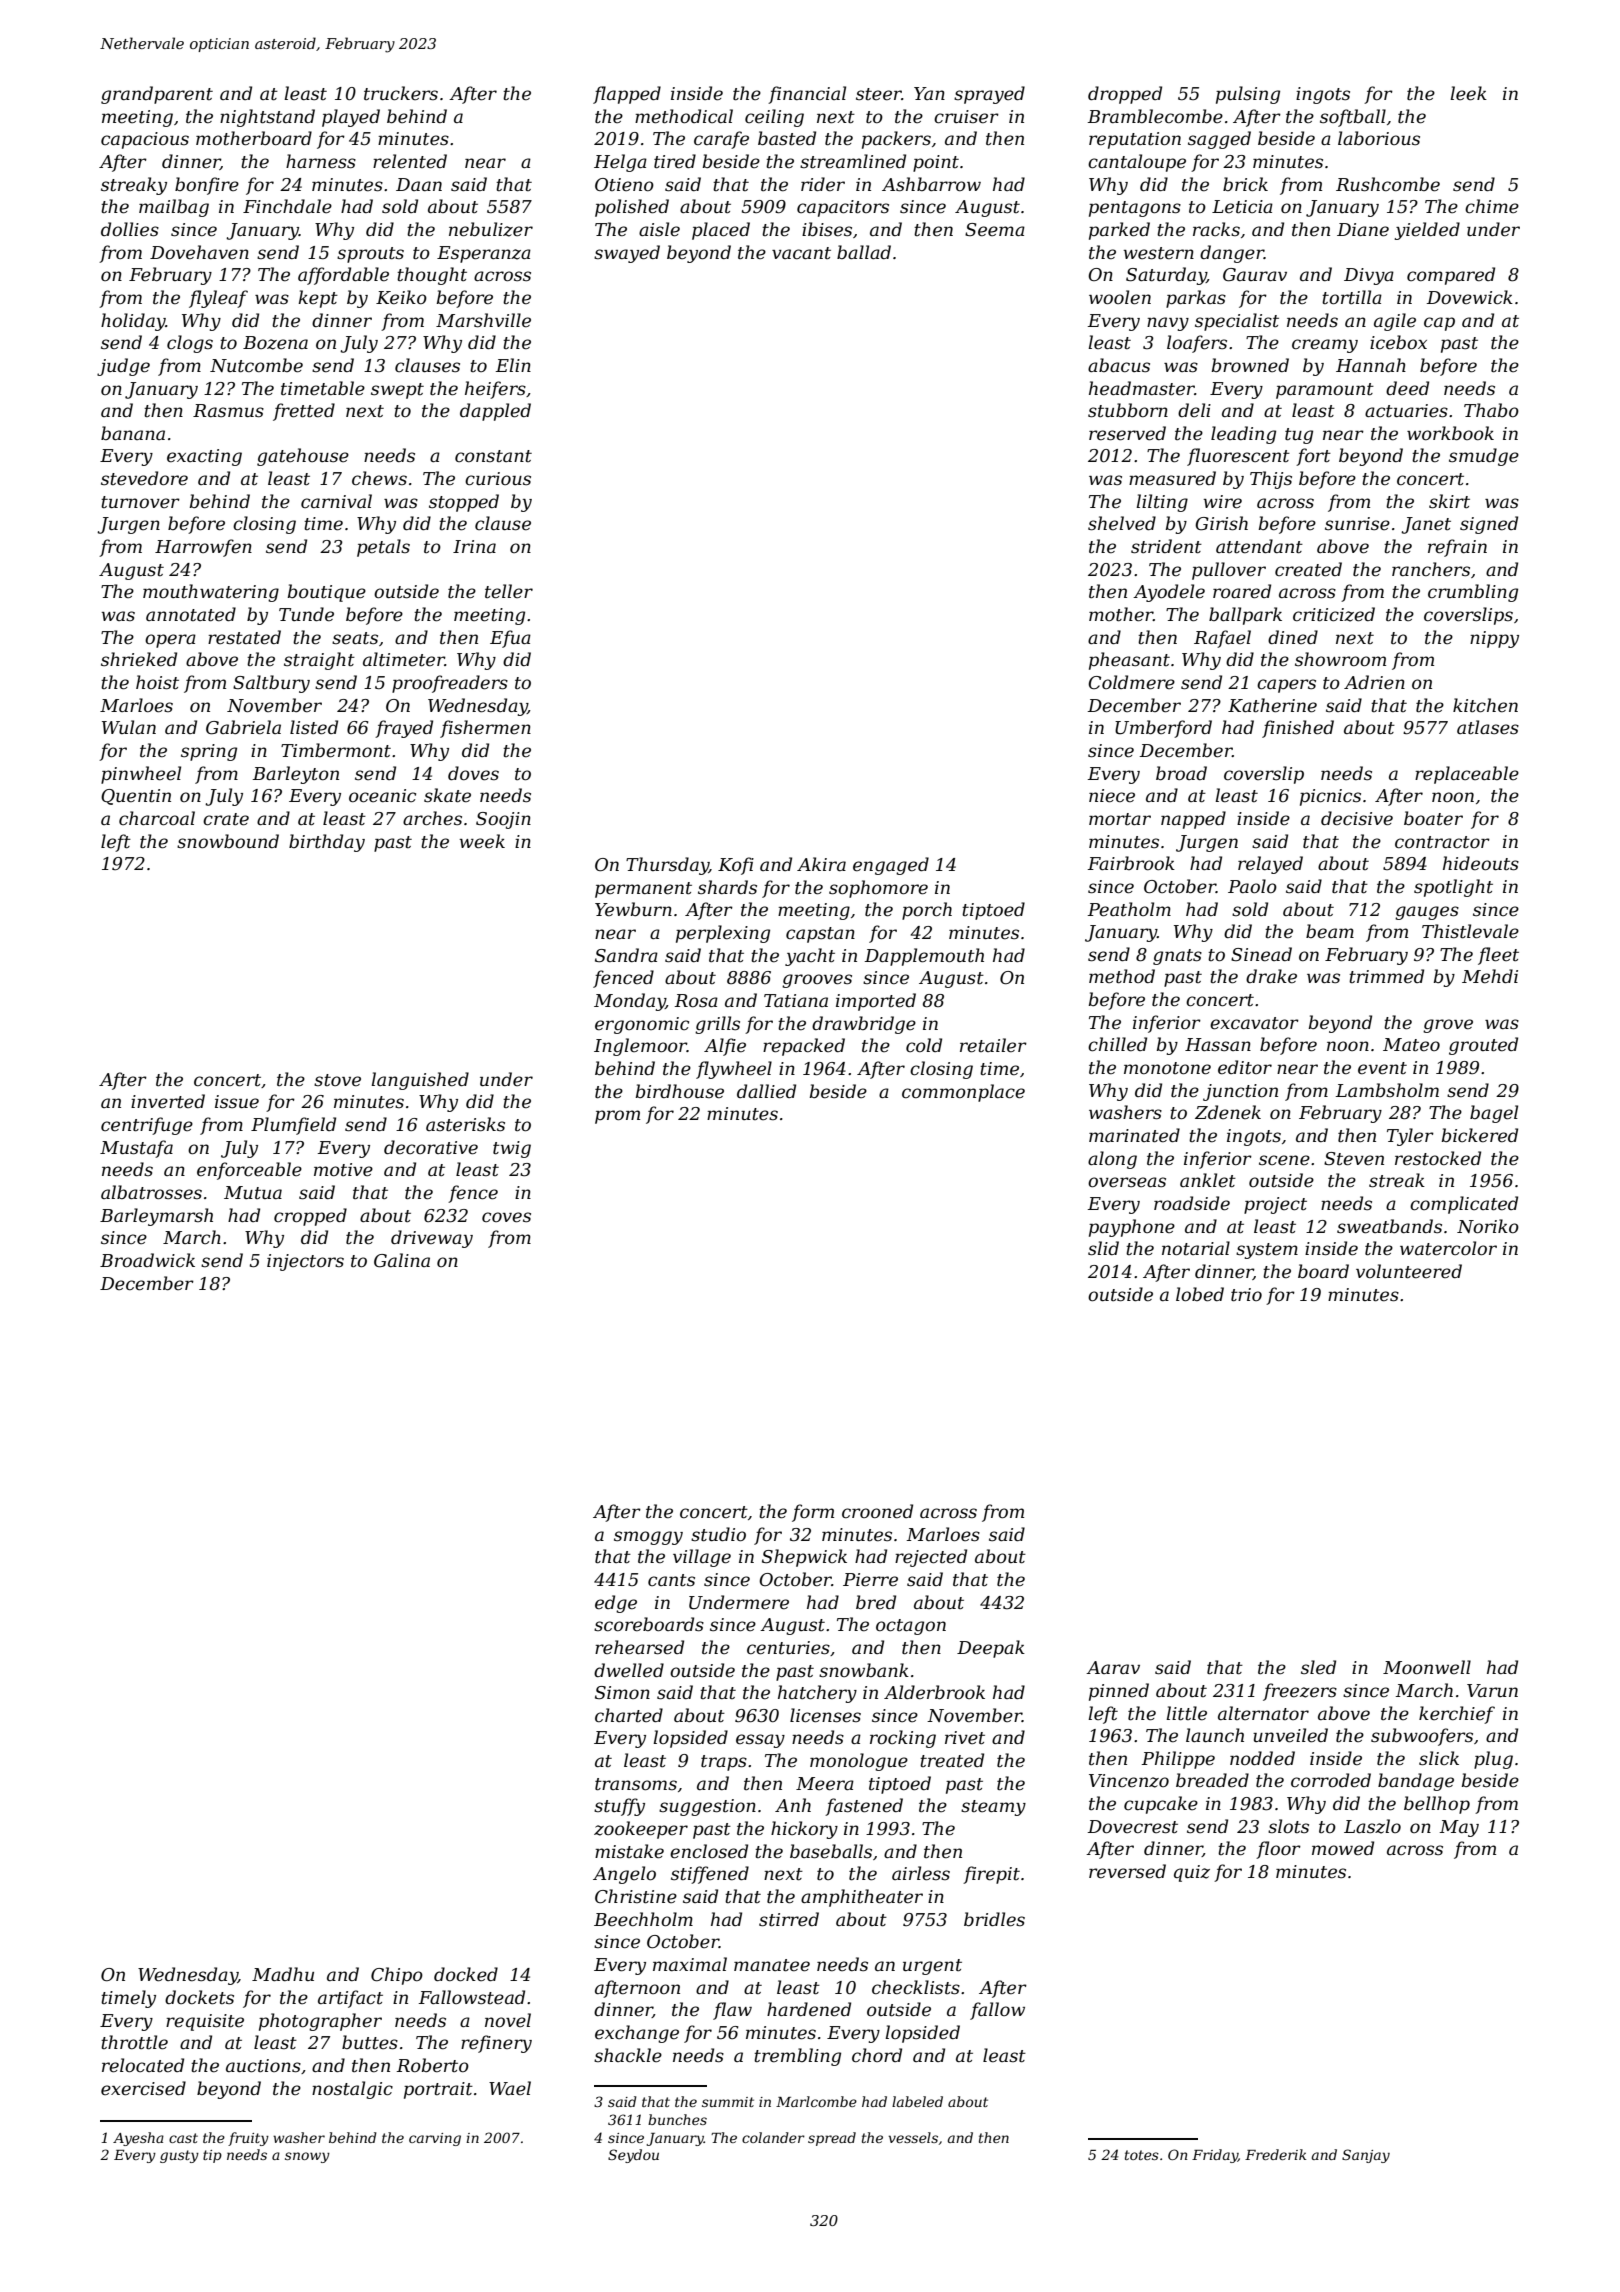 The image size is (1620, 2292). What do you see at coordinates (295, 775) in the screenshot?
I see `Barleyton` at bounding box center [295, 775].
